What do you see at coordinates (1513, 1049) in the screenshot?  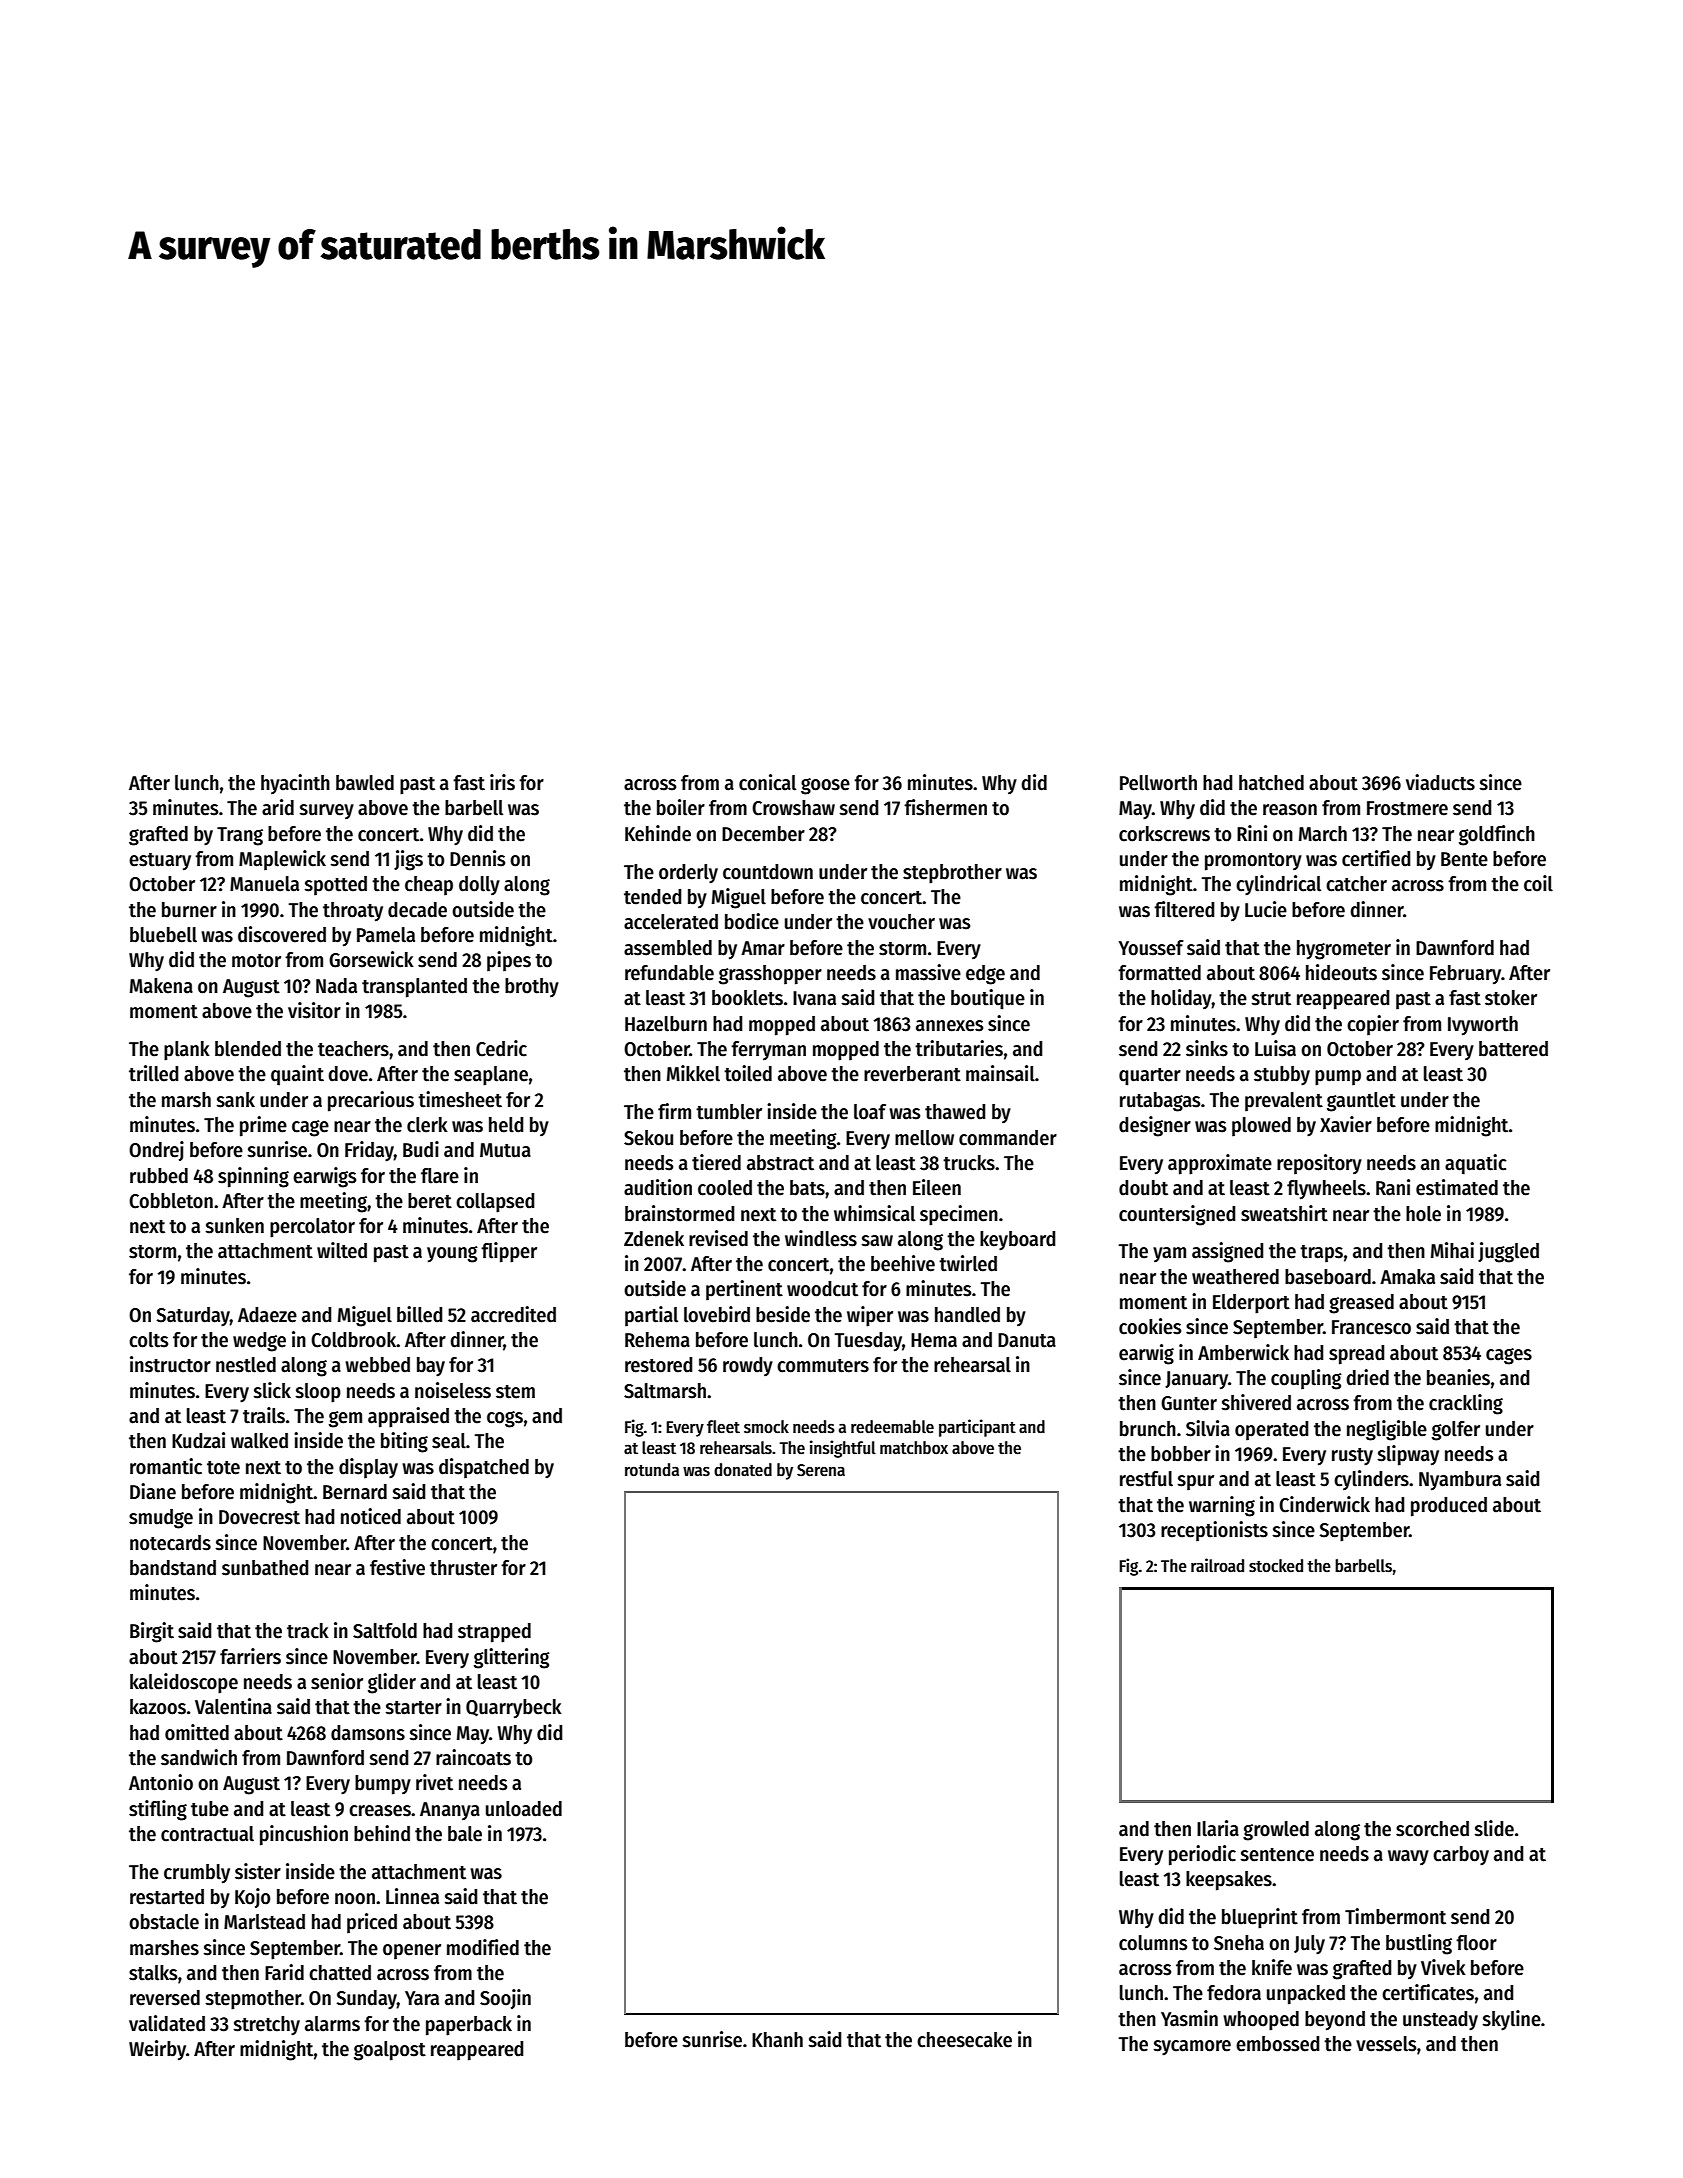 I see `battered` at bounding box center [1513, 1049].
